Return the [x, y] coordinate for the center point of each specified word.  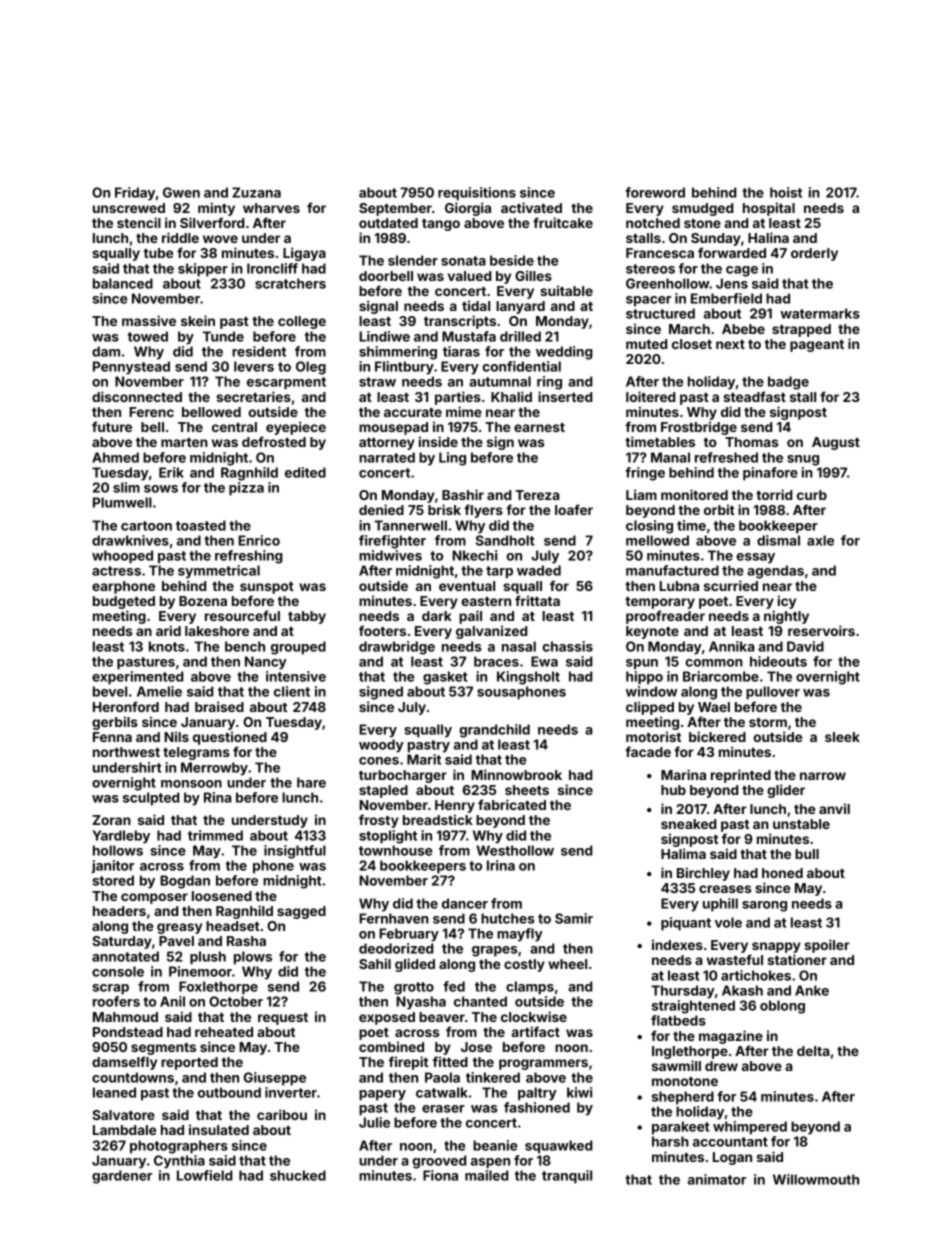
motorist [653, 736]
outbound [229, 1092]
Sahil [375, 963]
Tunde [223, 336]
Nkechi [474, 555]
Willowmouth [816, 1179]
